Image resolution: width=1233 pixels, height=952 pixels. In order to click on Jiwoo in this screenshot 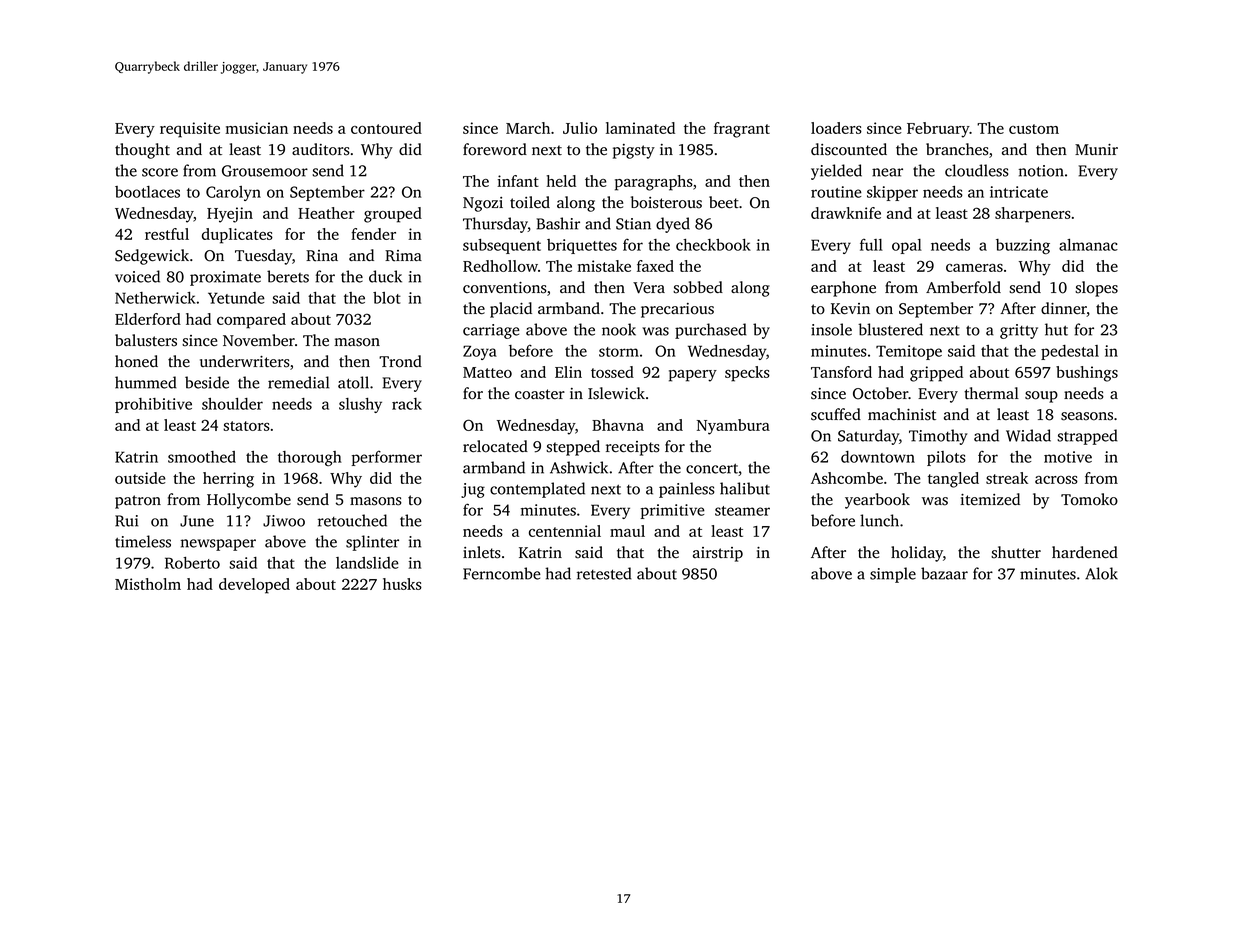, I will do `click(284, 521)`.
